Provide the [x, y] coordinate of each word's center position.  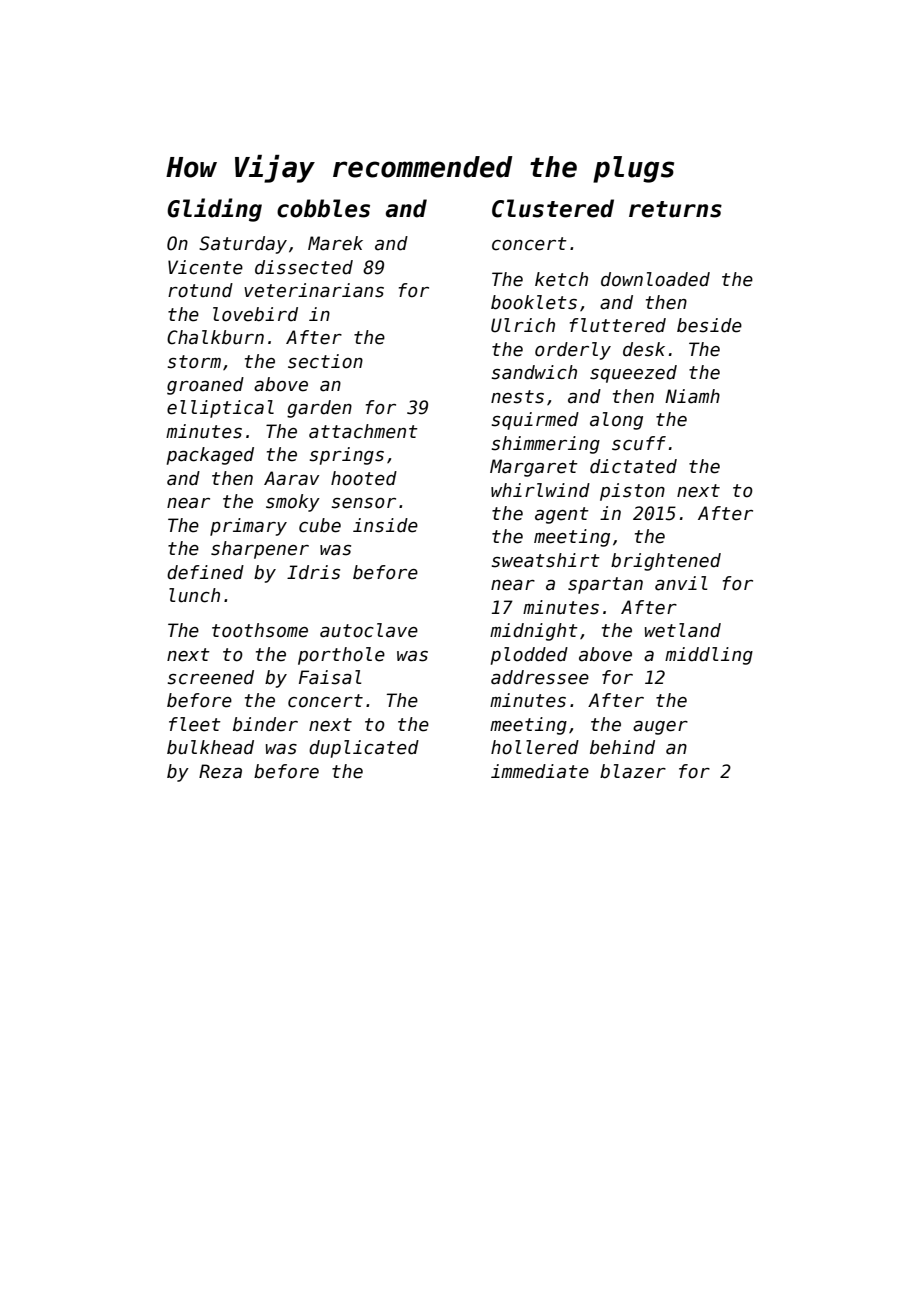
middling [709, 656]
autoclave [369, 630]
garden [319, 409]
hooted [364, 478]
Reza [220, 771]
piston [632, 492]
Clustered [553, 208]
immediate [540, 771]
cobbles [323, 208]
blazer [633, 771]
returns [675, 209]
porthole [341, 656]
